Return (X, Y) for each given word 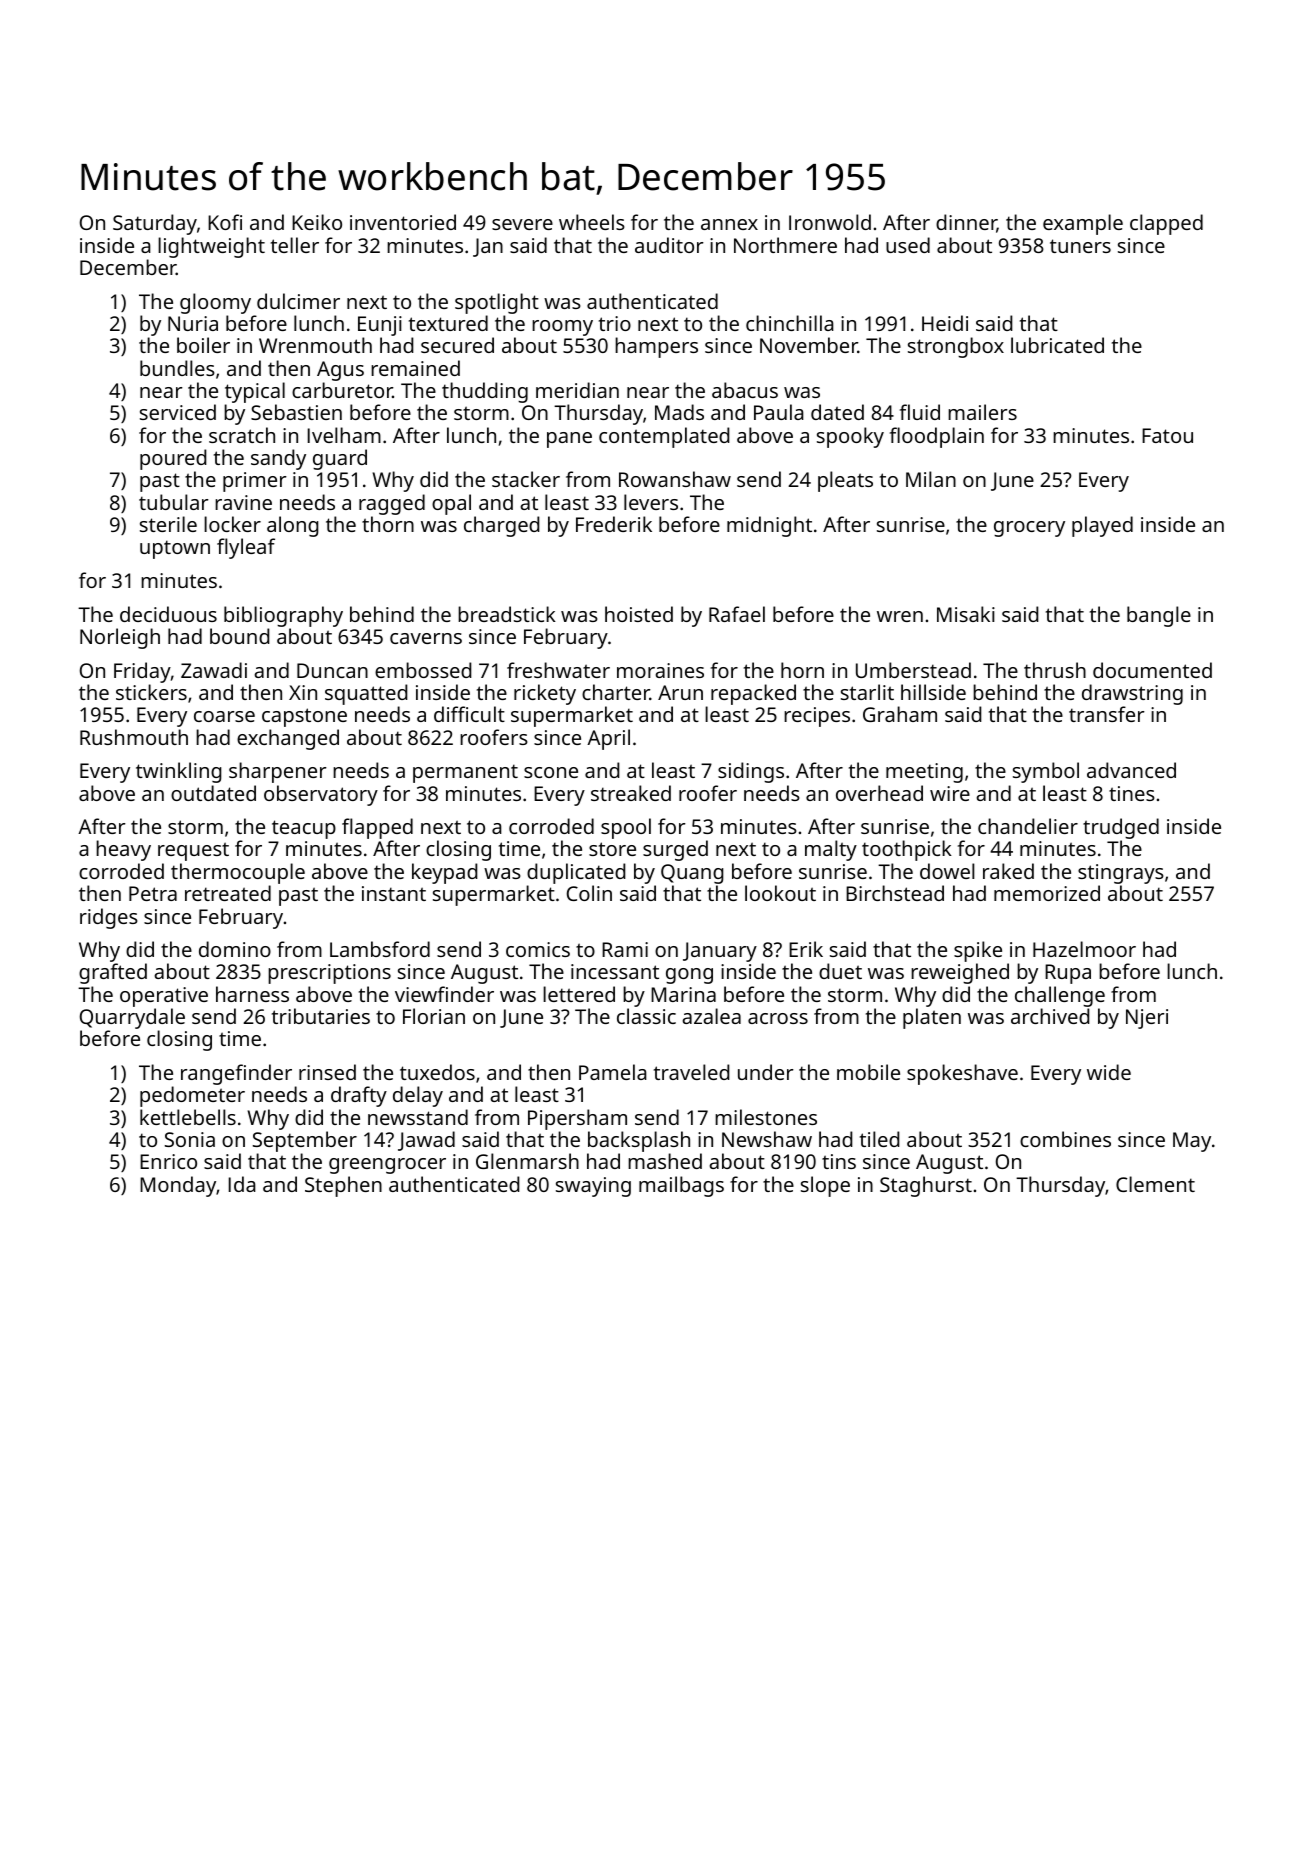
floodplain (937, 437)
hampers (656, 347)
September (305, 1141)
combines (1065, 1139)
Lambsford (380, 949)
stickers (151, 692)
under (766, 1072)
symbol (1046, 772)
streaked (631, 793)
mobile (868, 1072)
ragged (392, 504)
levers (651, 502)
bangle (1159, 616)
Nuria (193, 323)
